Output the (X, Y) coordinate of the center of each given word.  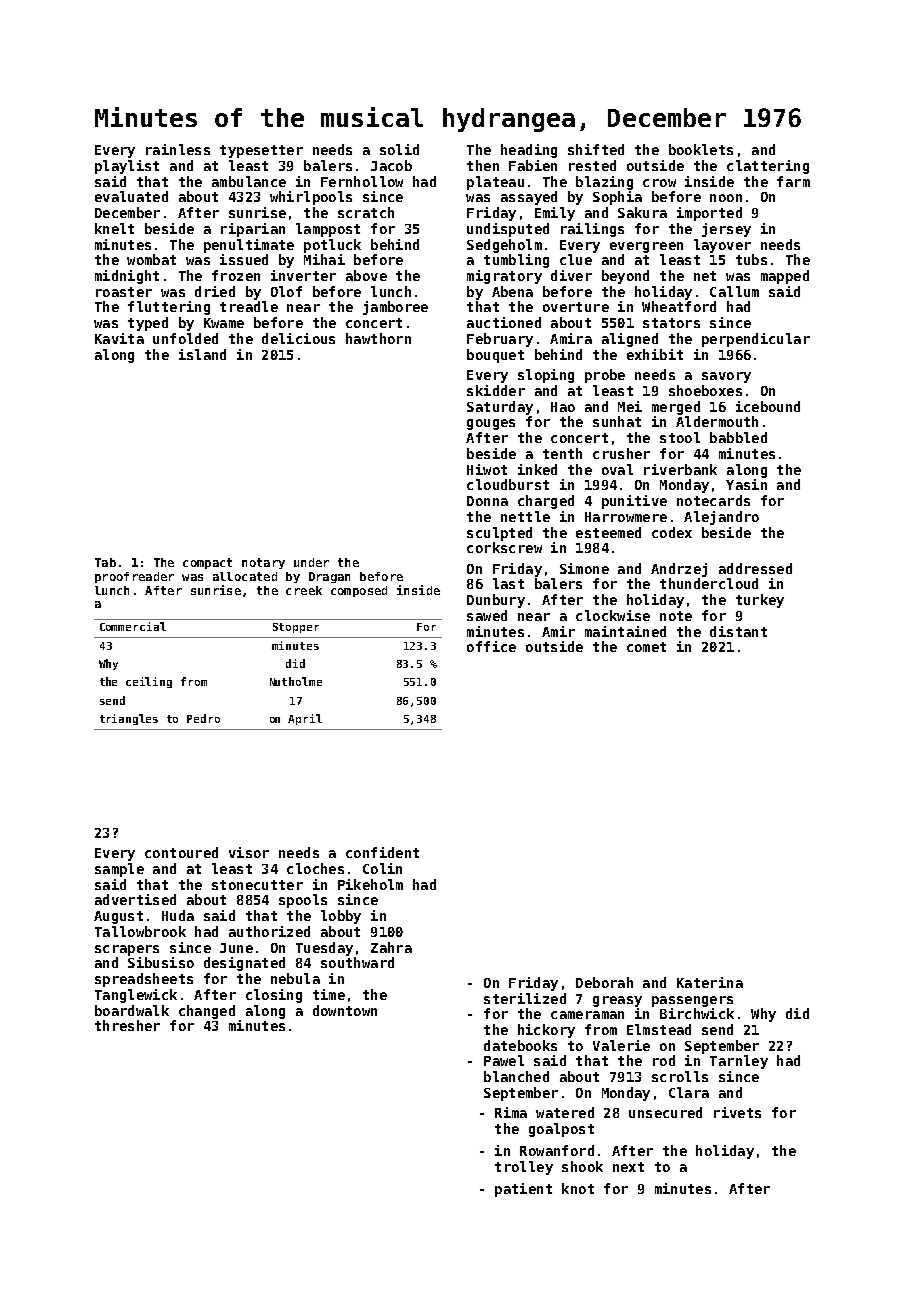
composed (359, 591)
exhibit (655, 354)
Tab (105, 562)
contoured (181, 852)
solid (399, 149)
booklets (701, 149)
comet (646, 647)
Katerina (710, 982)
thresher (127, 1025)
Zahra (391, 947)
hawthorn (378, 338)
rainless (178, 149)
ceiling (149, 682)
